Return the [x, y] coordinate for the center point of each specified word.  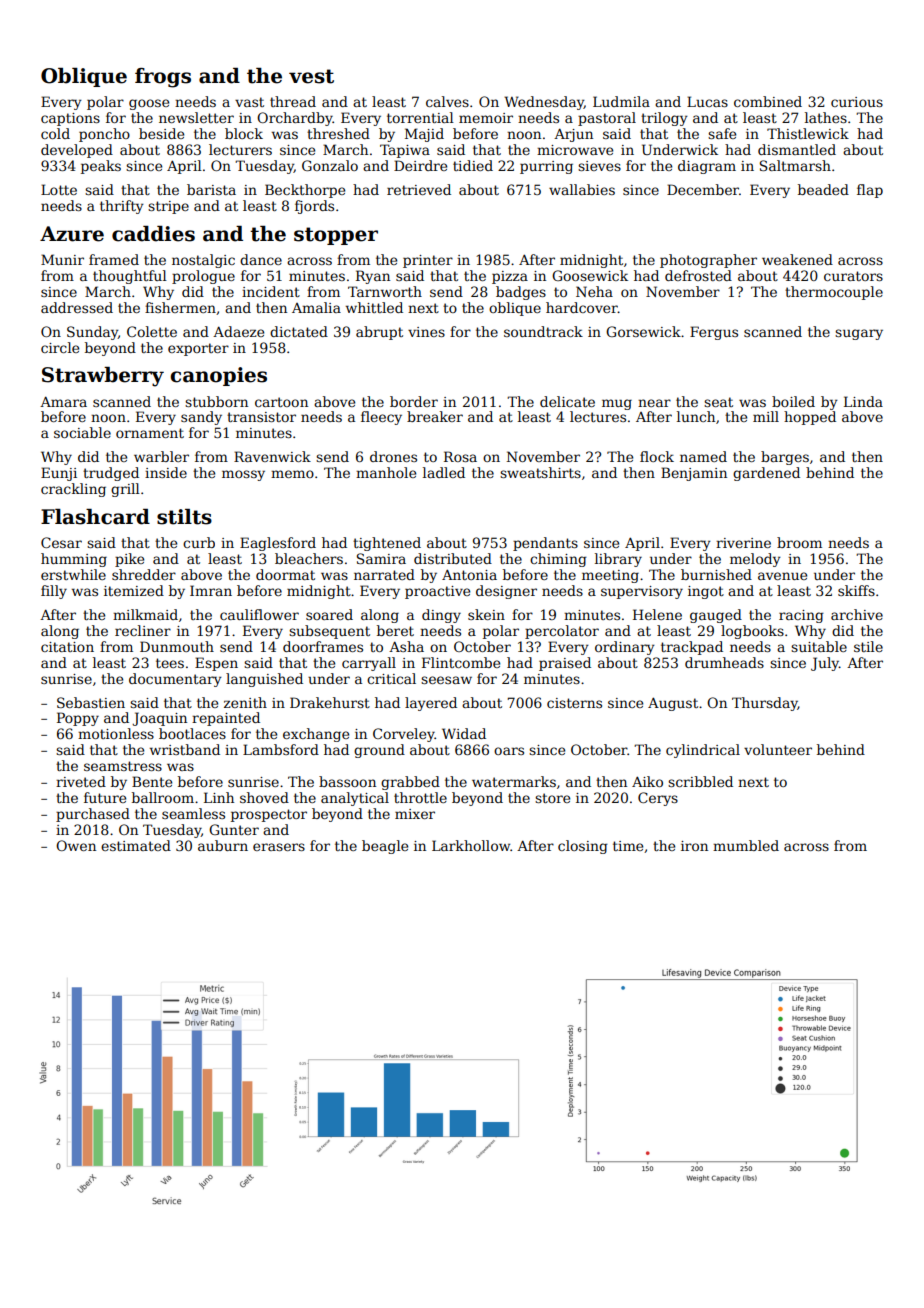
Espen [216, 664]
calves [447, 101]
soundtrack [543, 331]
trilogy [664, 119]
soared [329, 614]
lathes [826, 117]
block [244, 133]
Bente [152, 781]
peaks [101, 167]
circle [60, 347]
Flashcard [95, 517]
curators [853, 276]
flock [657, 456]
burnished [716, 574]
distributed [453, 558]
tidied [473, 165]
